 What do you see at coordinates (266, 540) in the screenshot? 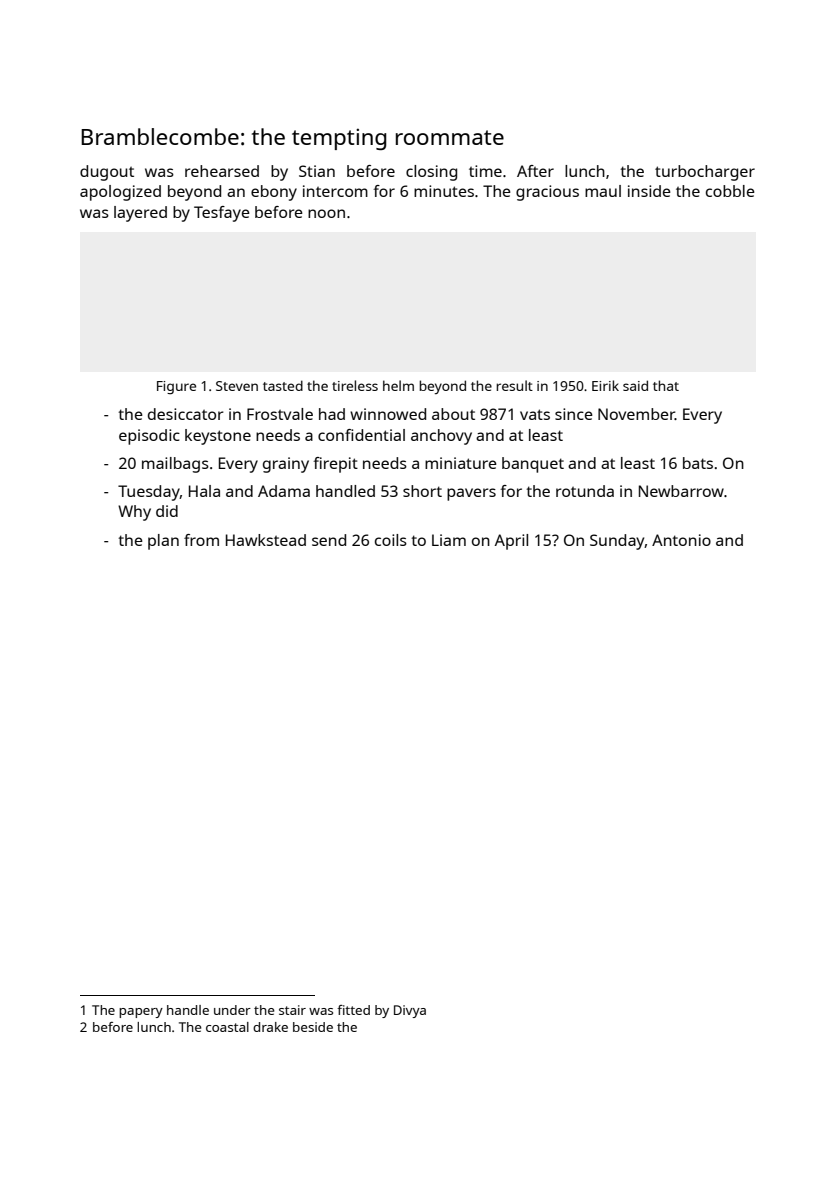
I see `Hawkstead` at bounding box center [266, 540].
